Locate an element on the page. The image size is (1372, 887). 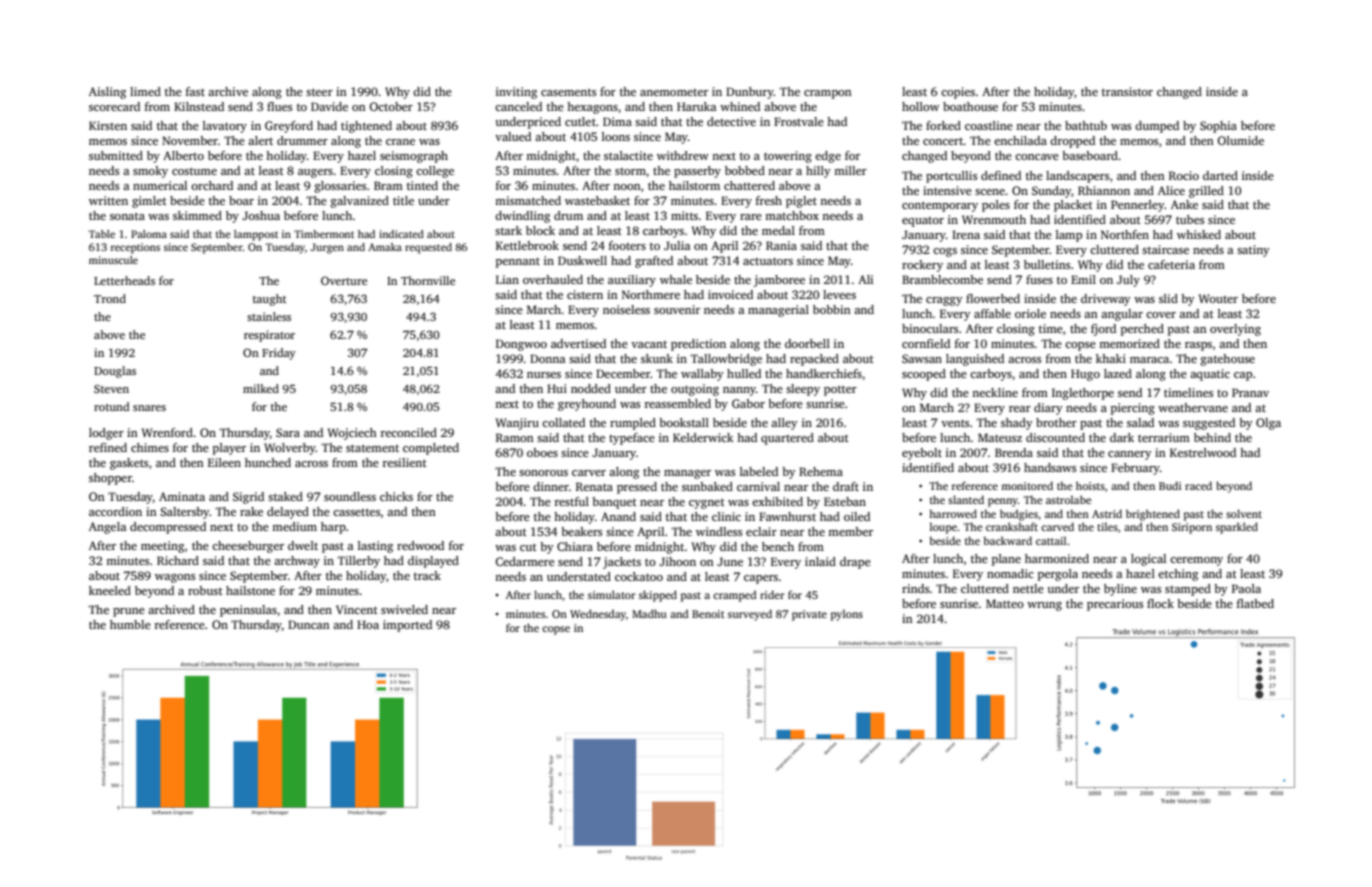
Madhu is located at coordinates (649, 613).
